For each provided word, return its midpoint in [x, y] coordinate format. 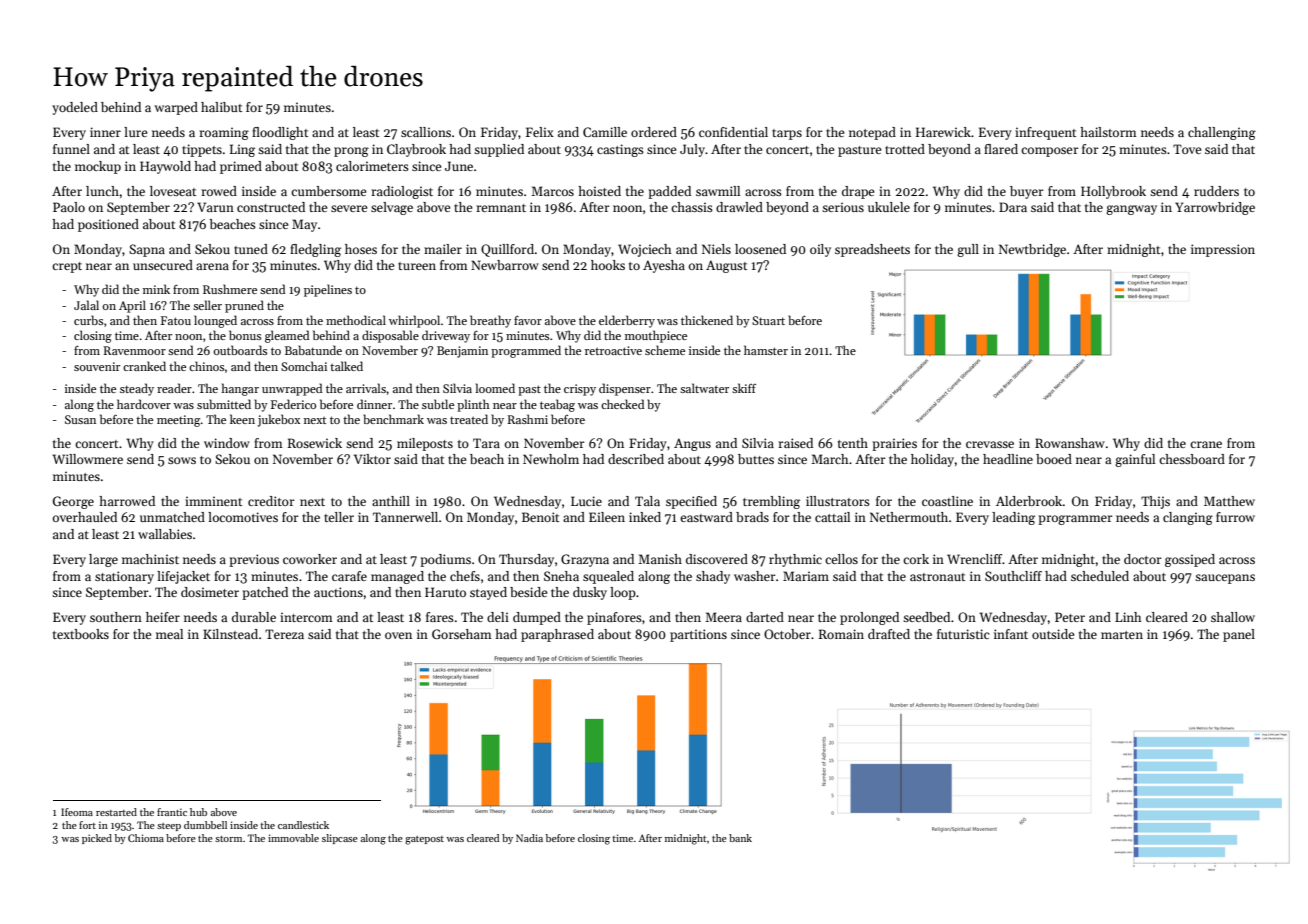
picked [97, 839]
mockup [98, 167]
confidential [733, 132]
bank [740, 838]
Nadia [529, 838]
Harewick [943, 132]
